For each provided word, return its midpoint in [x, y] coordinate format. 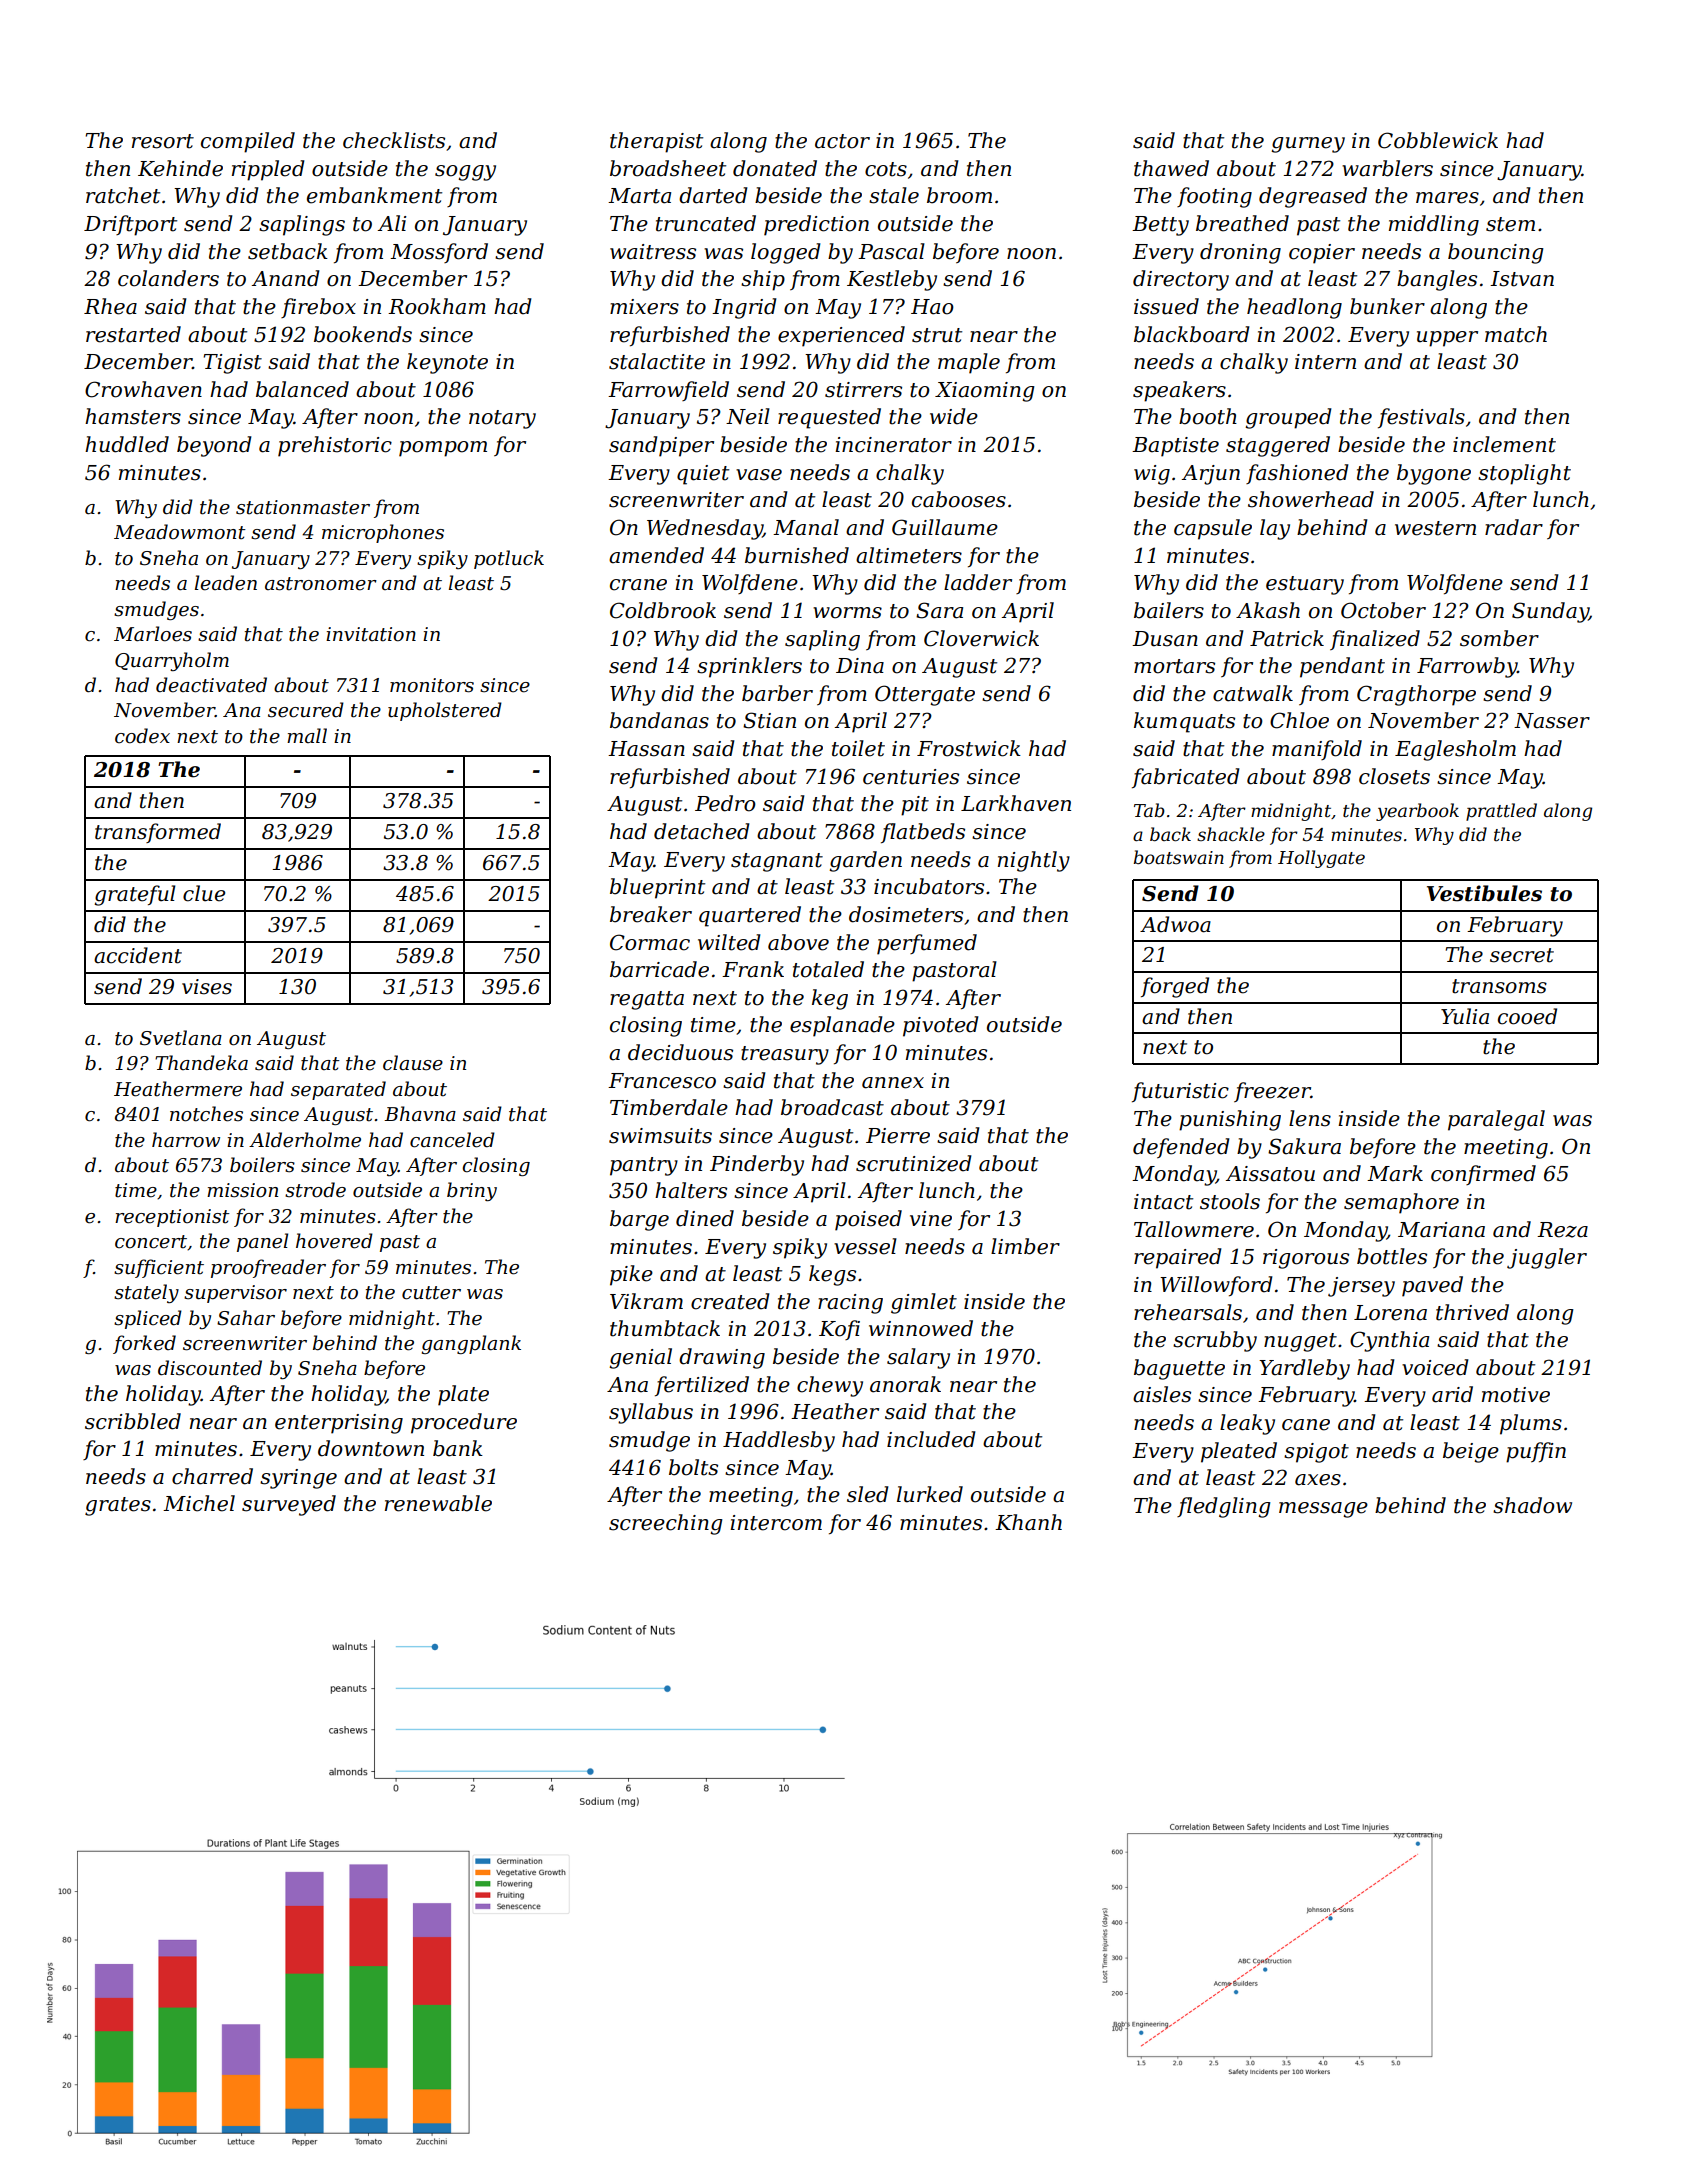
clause [413, 1063]
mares [1447, 198]
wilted [729, 942]
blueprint [657, 888]
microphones [383, 533]
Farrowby [1467, 667]
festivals [1421, 418]
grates [118, 1506]
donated [775, 168]
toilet [858, 748]
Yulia [1465, 1016]
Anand [285, 278]
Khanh [1028, 1522]
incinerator [893, 445]
